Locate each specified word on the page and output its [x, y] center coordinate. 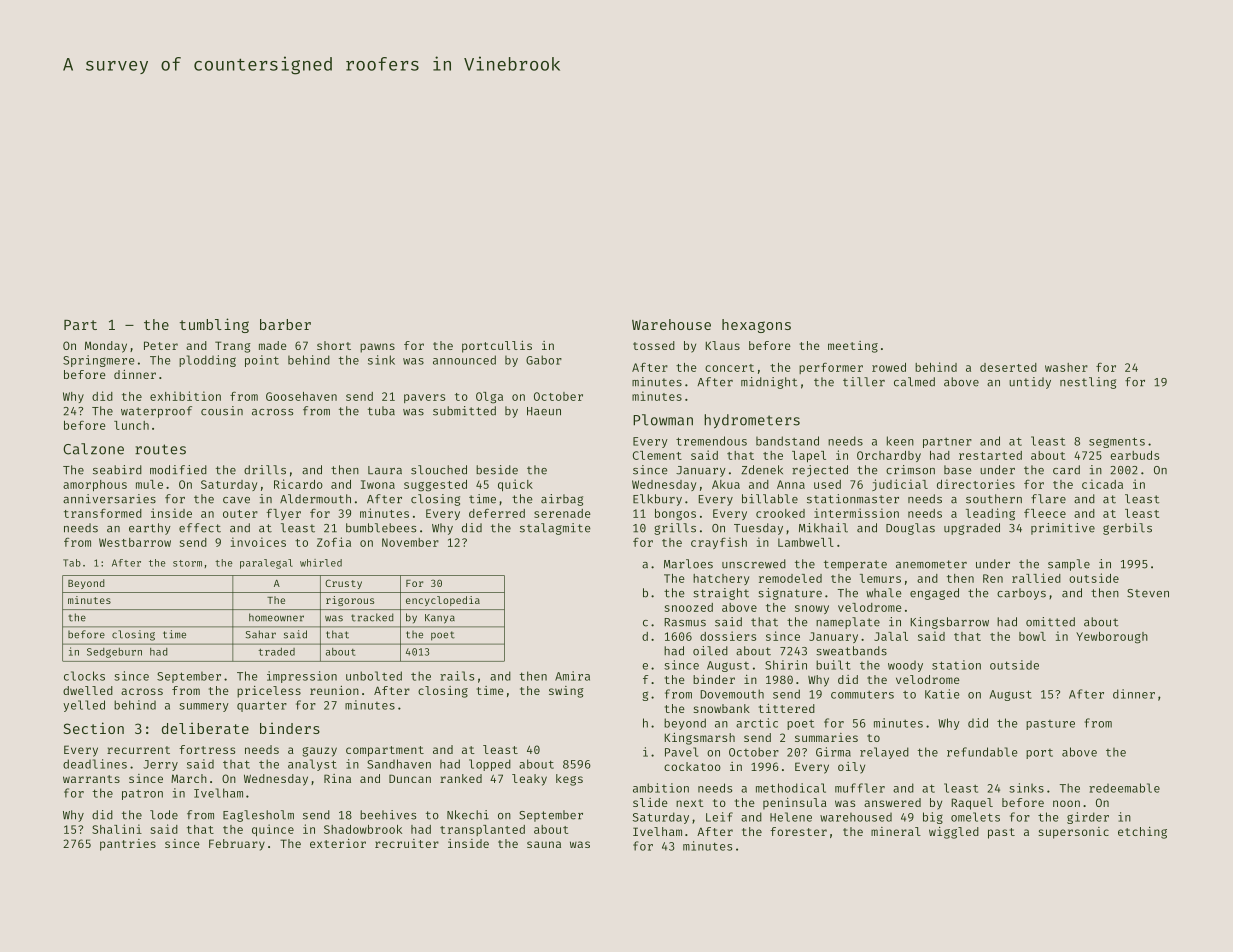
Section [93, 728]
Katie [942, 694]
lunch [131, 425]
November [410, 542]
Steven [1148, 593]
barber [285, 324]
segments [1117, 442]
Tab [72, 563]
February [237, 845]
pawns [377, 348]
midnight [769, 383]
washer [1066, 367]
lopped [490, 765]
